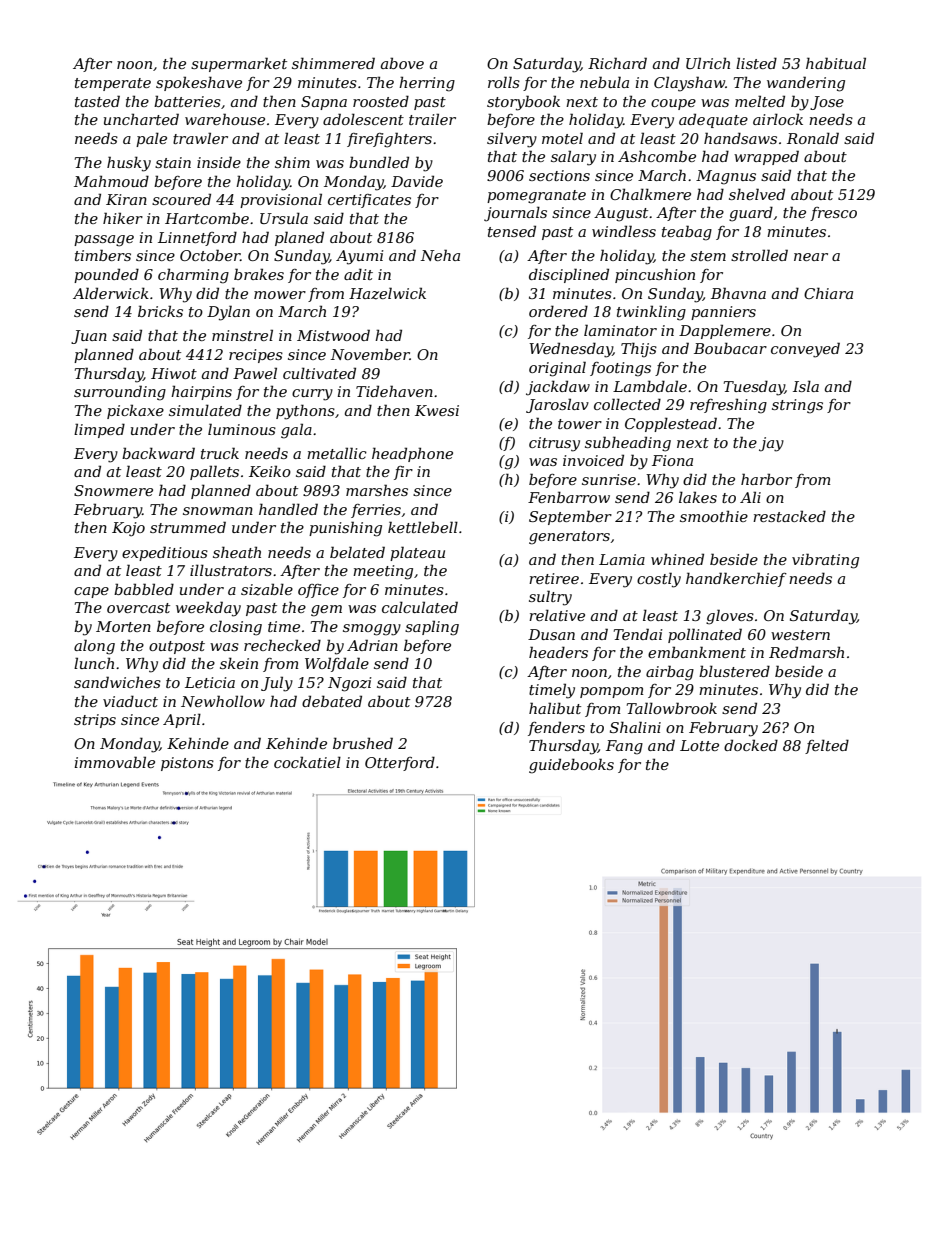 The width and height of the page is (952, 1233). Describe the element at coordinates (833, 214) in the page. I see `fresco` at that location.
